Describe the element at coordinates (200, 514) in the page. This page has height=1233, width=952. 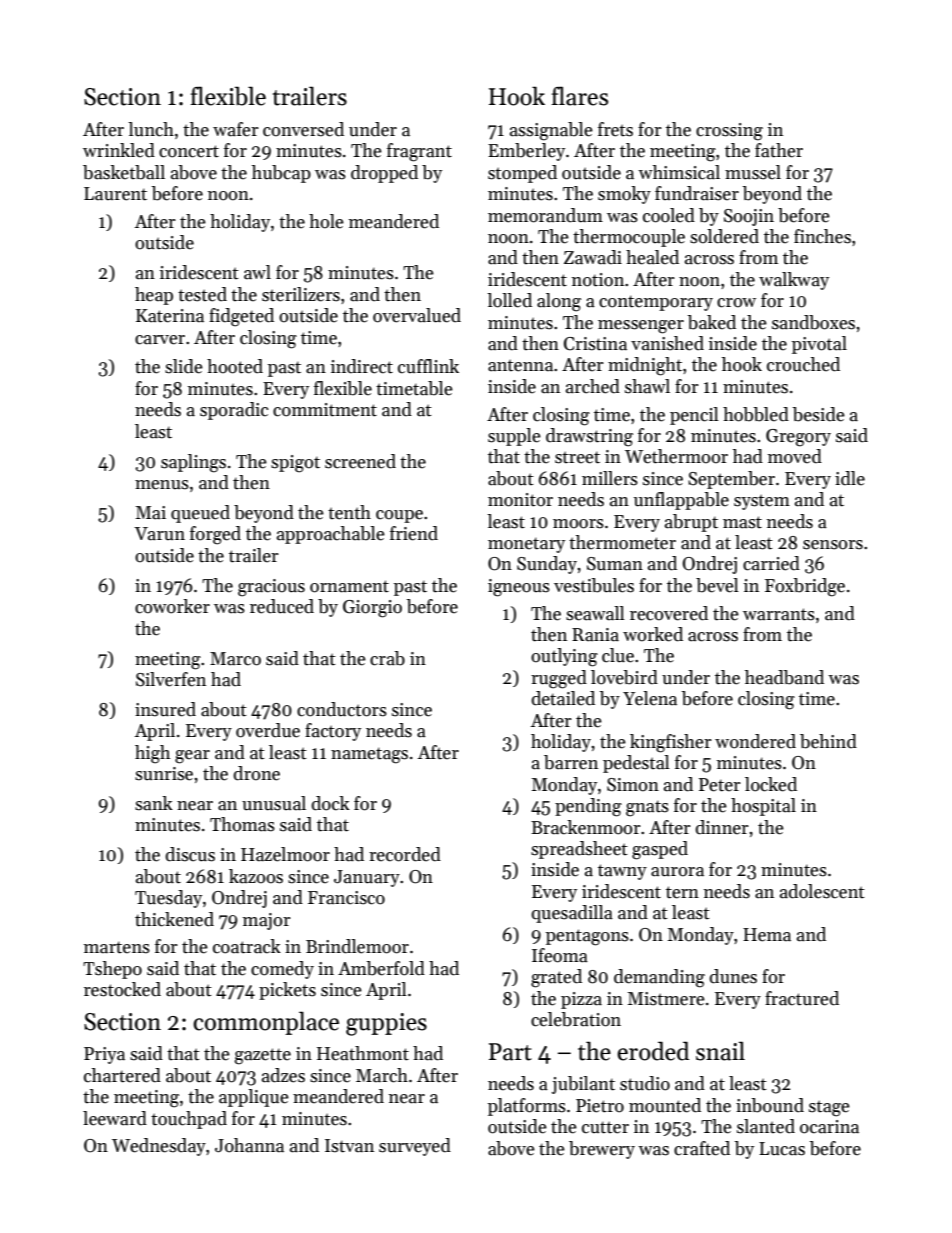
I see `queued` at that location.
